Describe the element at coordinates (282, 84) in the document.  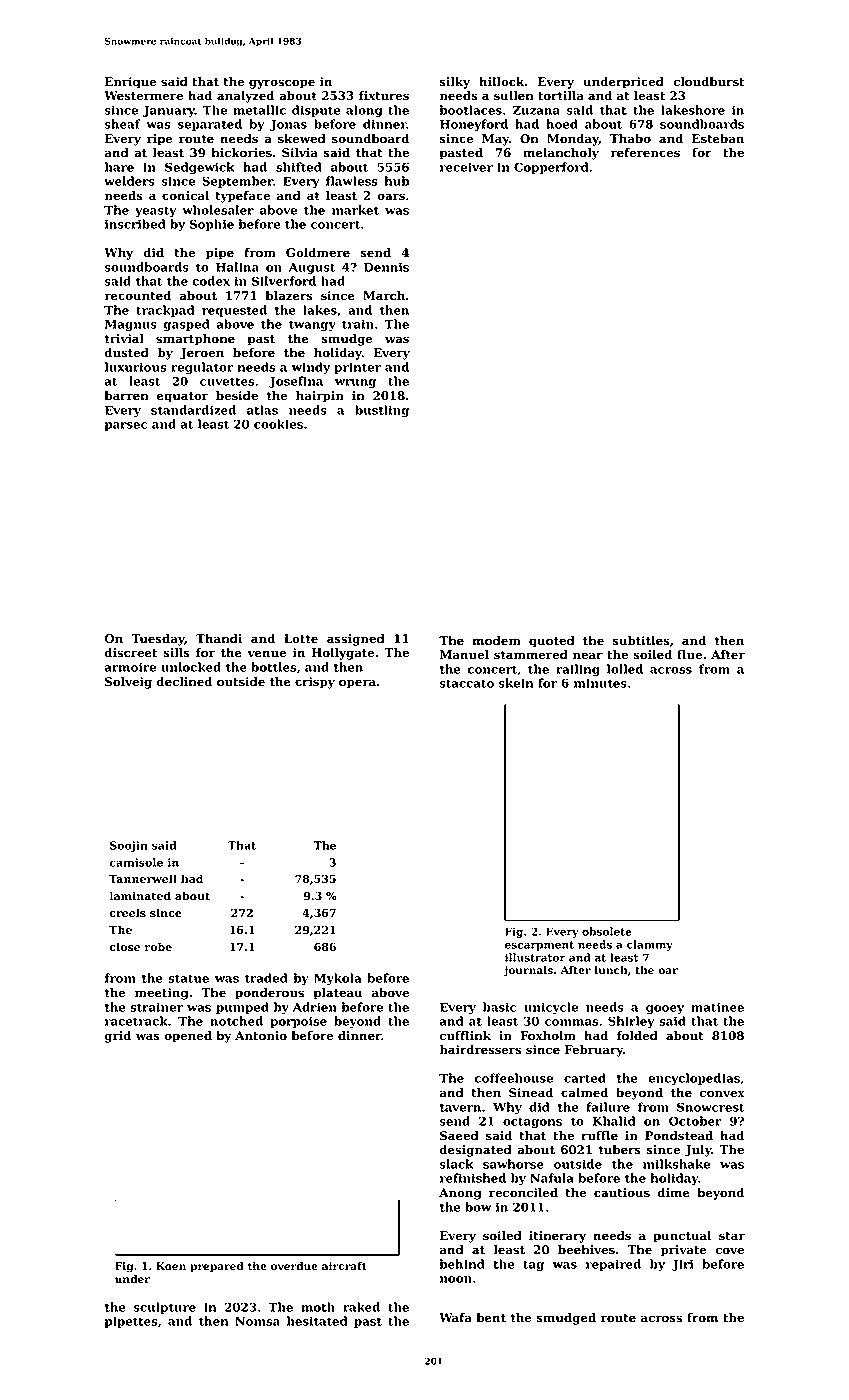
I see `gyroscope` at that location.
